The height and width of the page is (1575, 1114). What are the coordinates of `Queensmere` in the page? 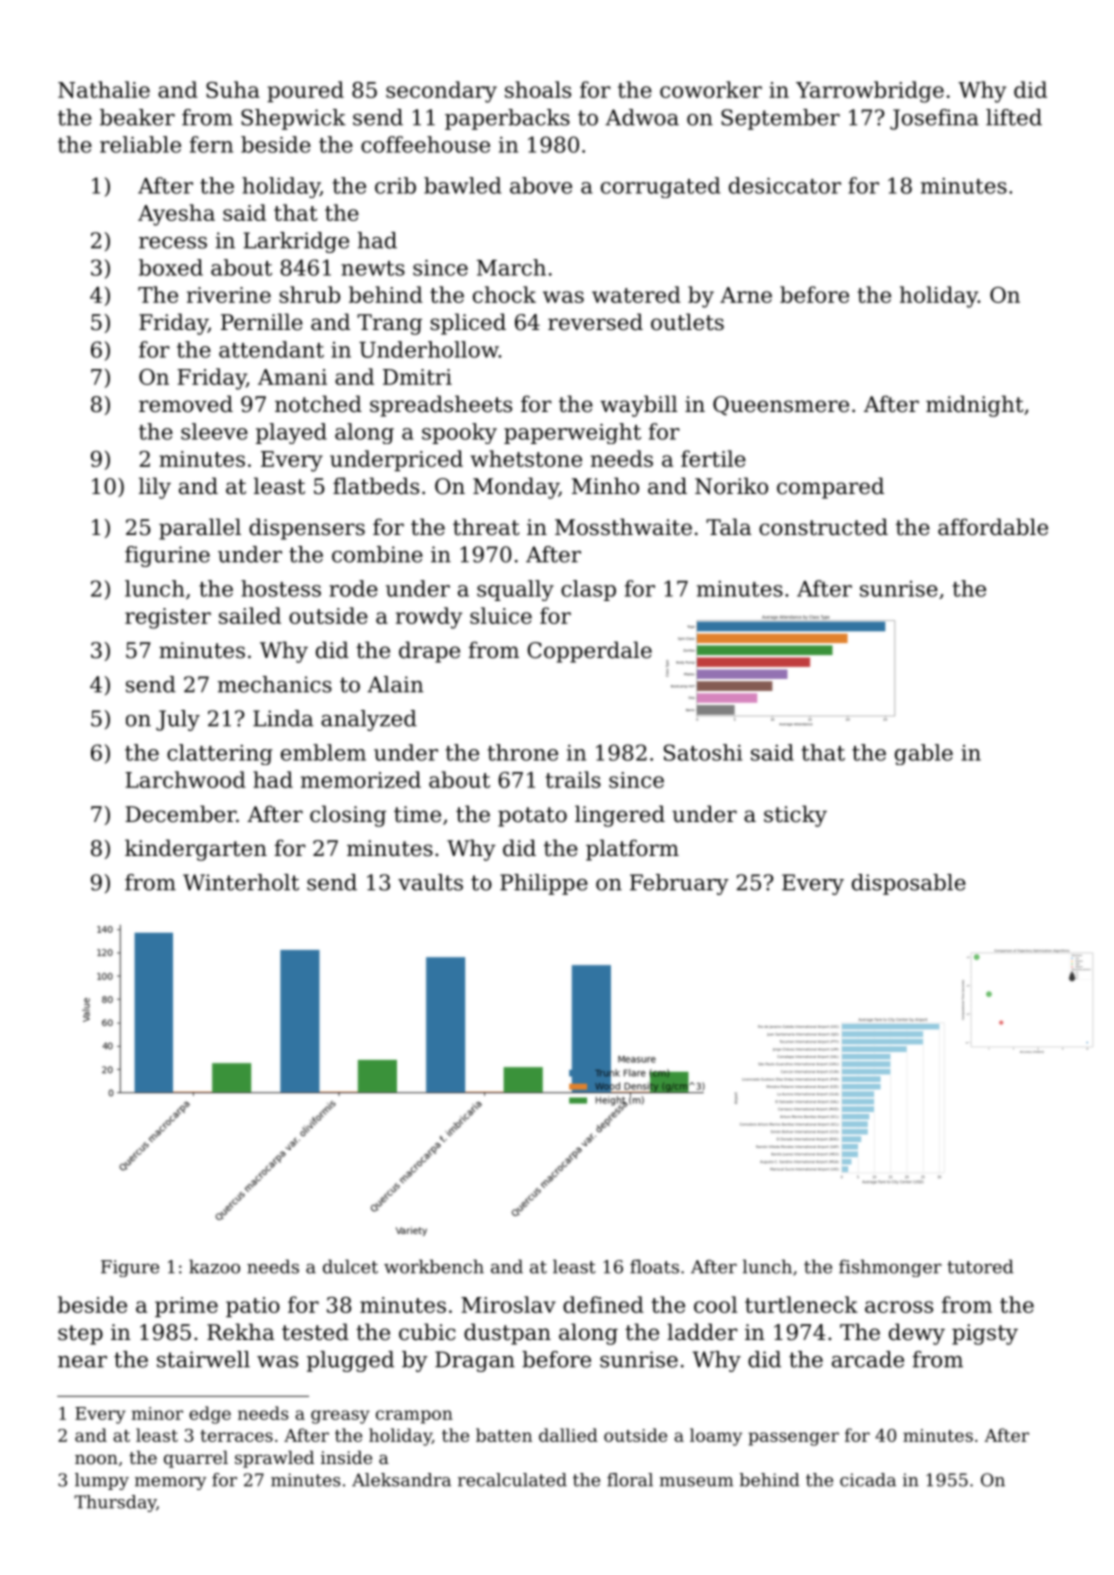 It's located at (781, 406).
